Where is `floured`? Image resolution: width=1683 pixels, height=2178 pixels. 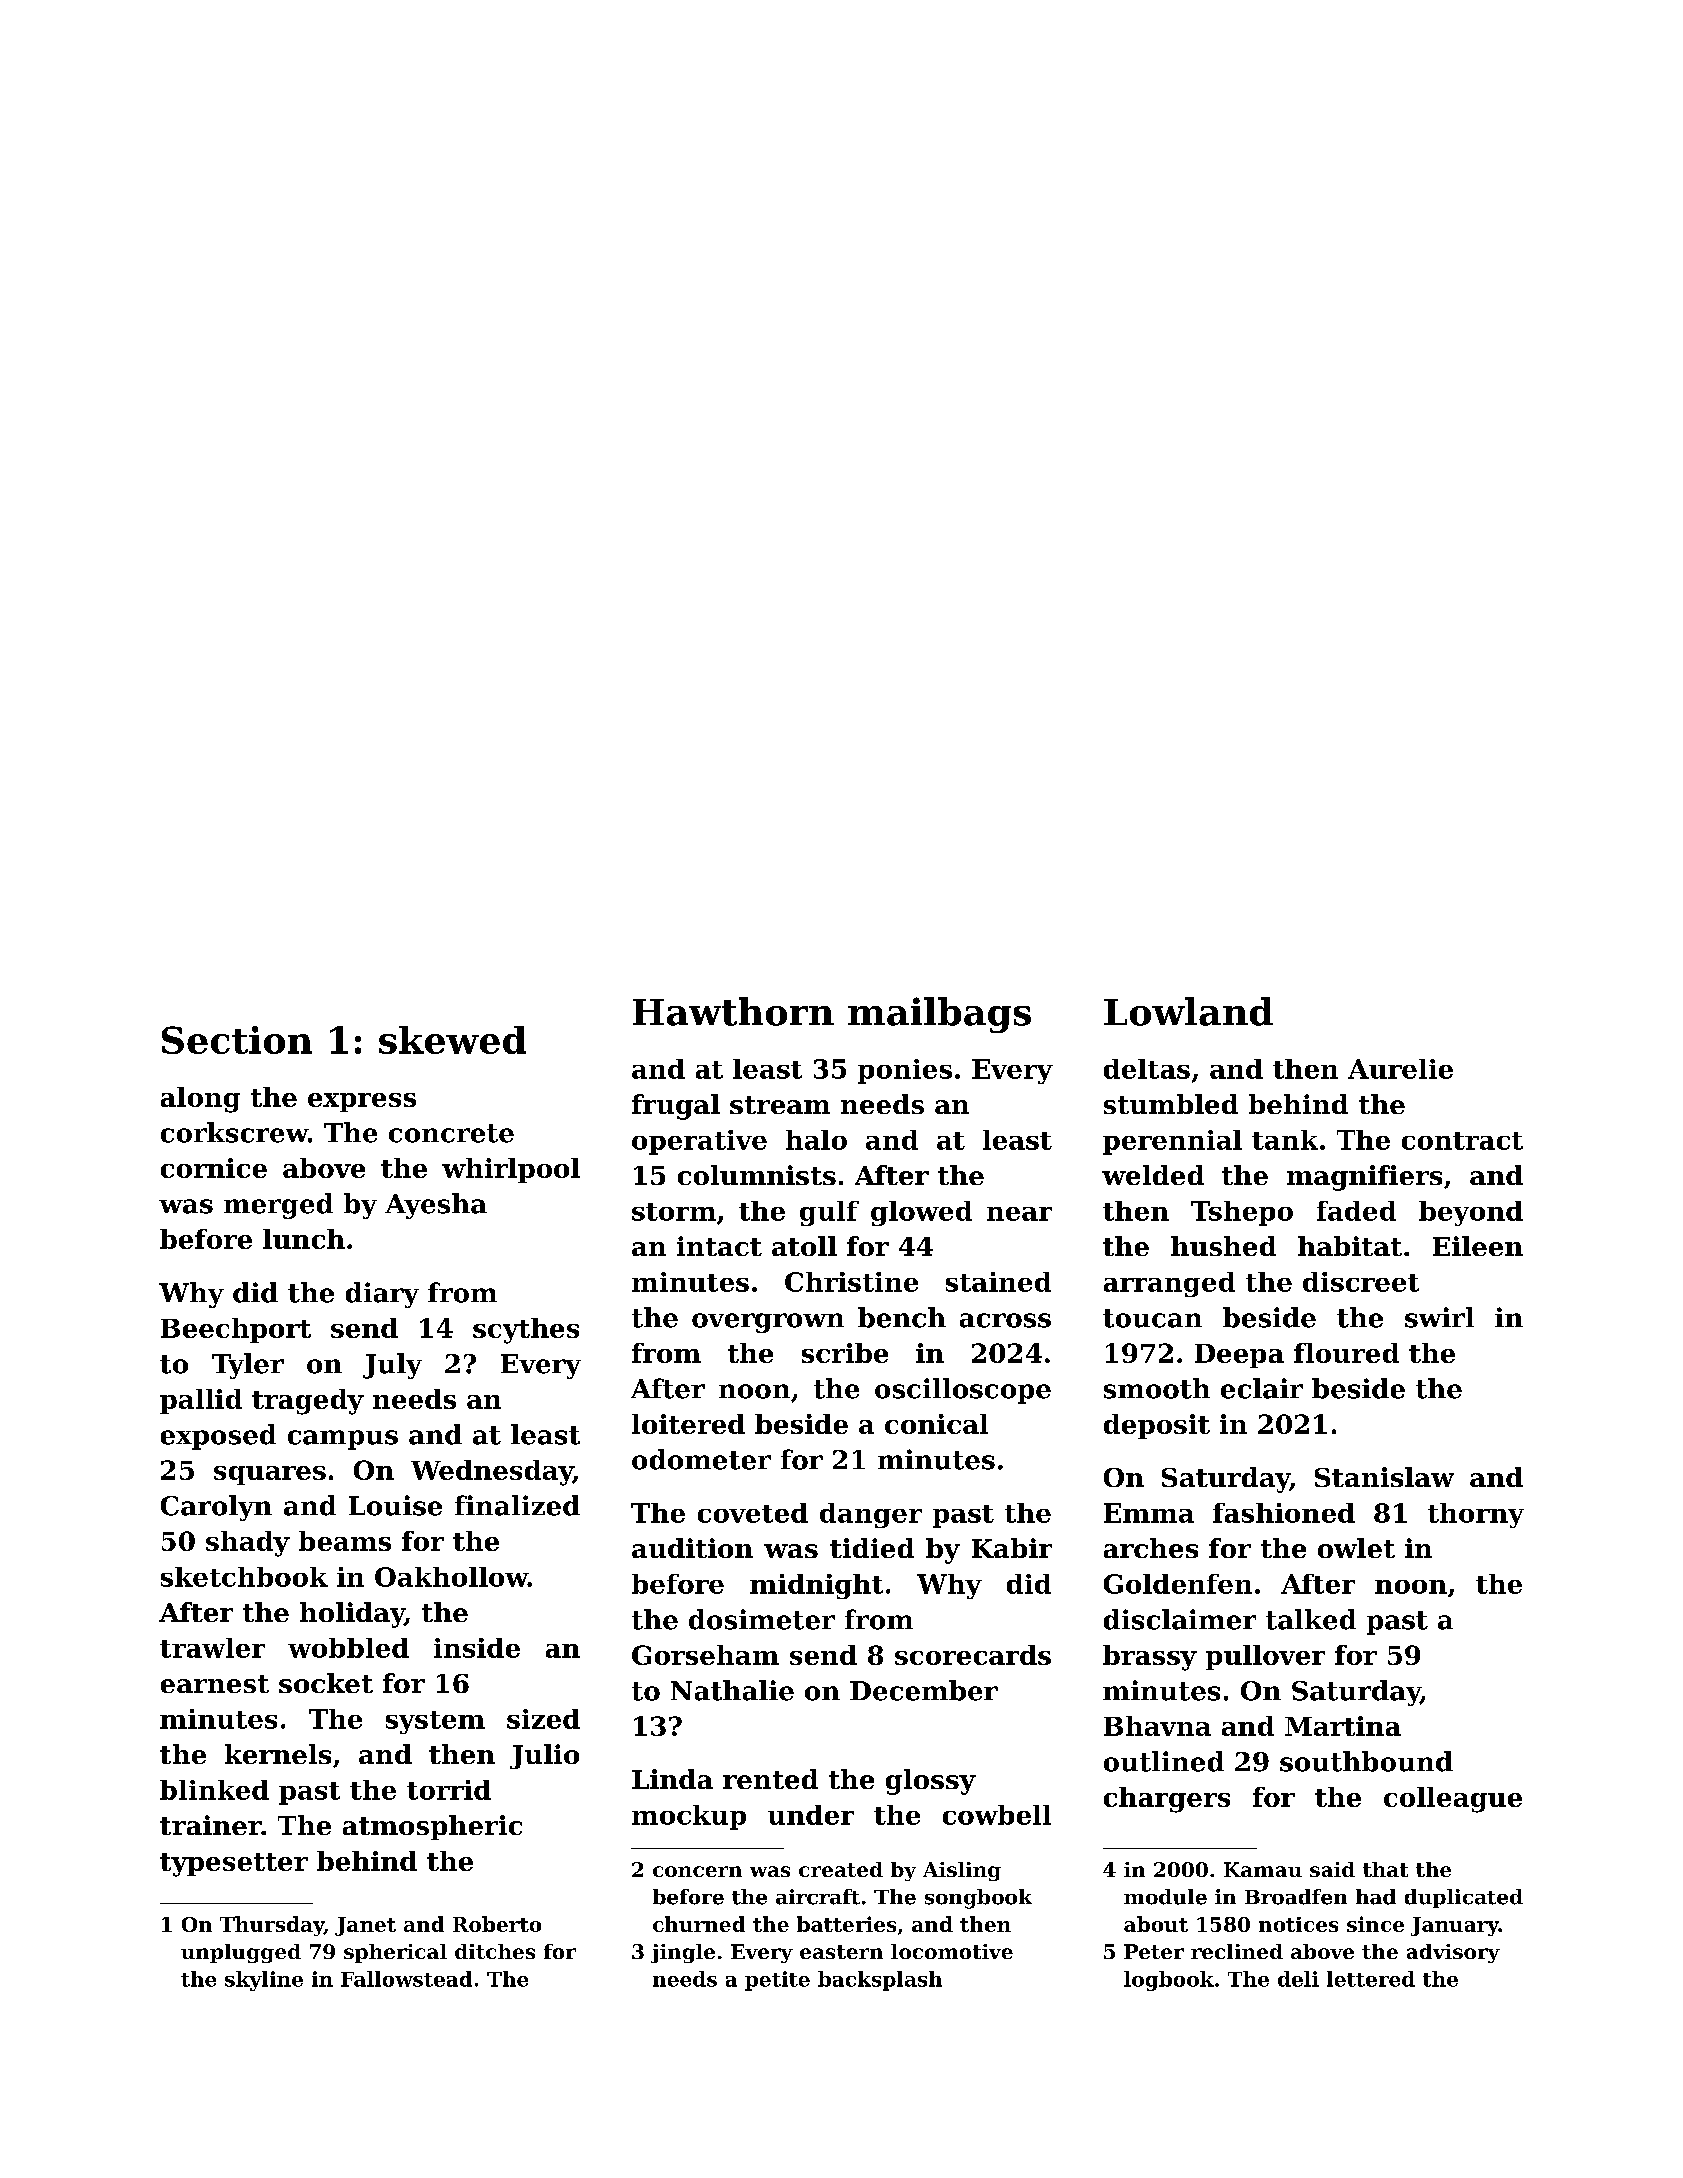
floured is located at coordinates (1346, 1353).
